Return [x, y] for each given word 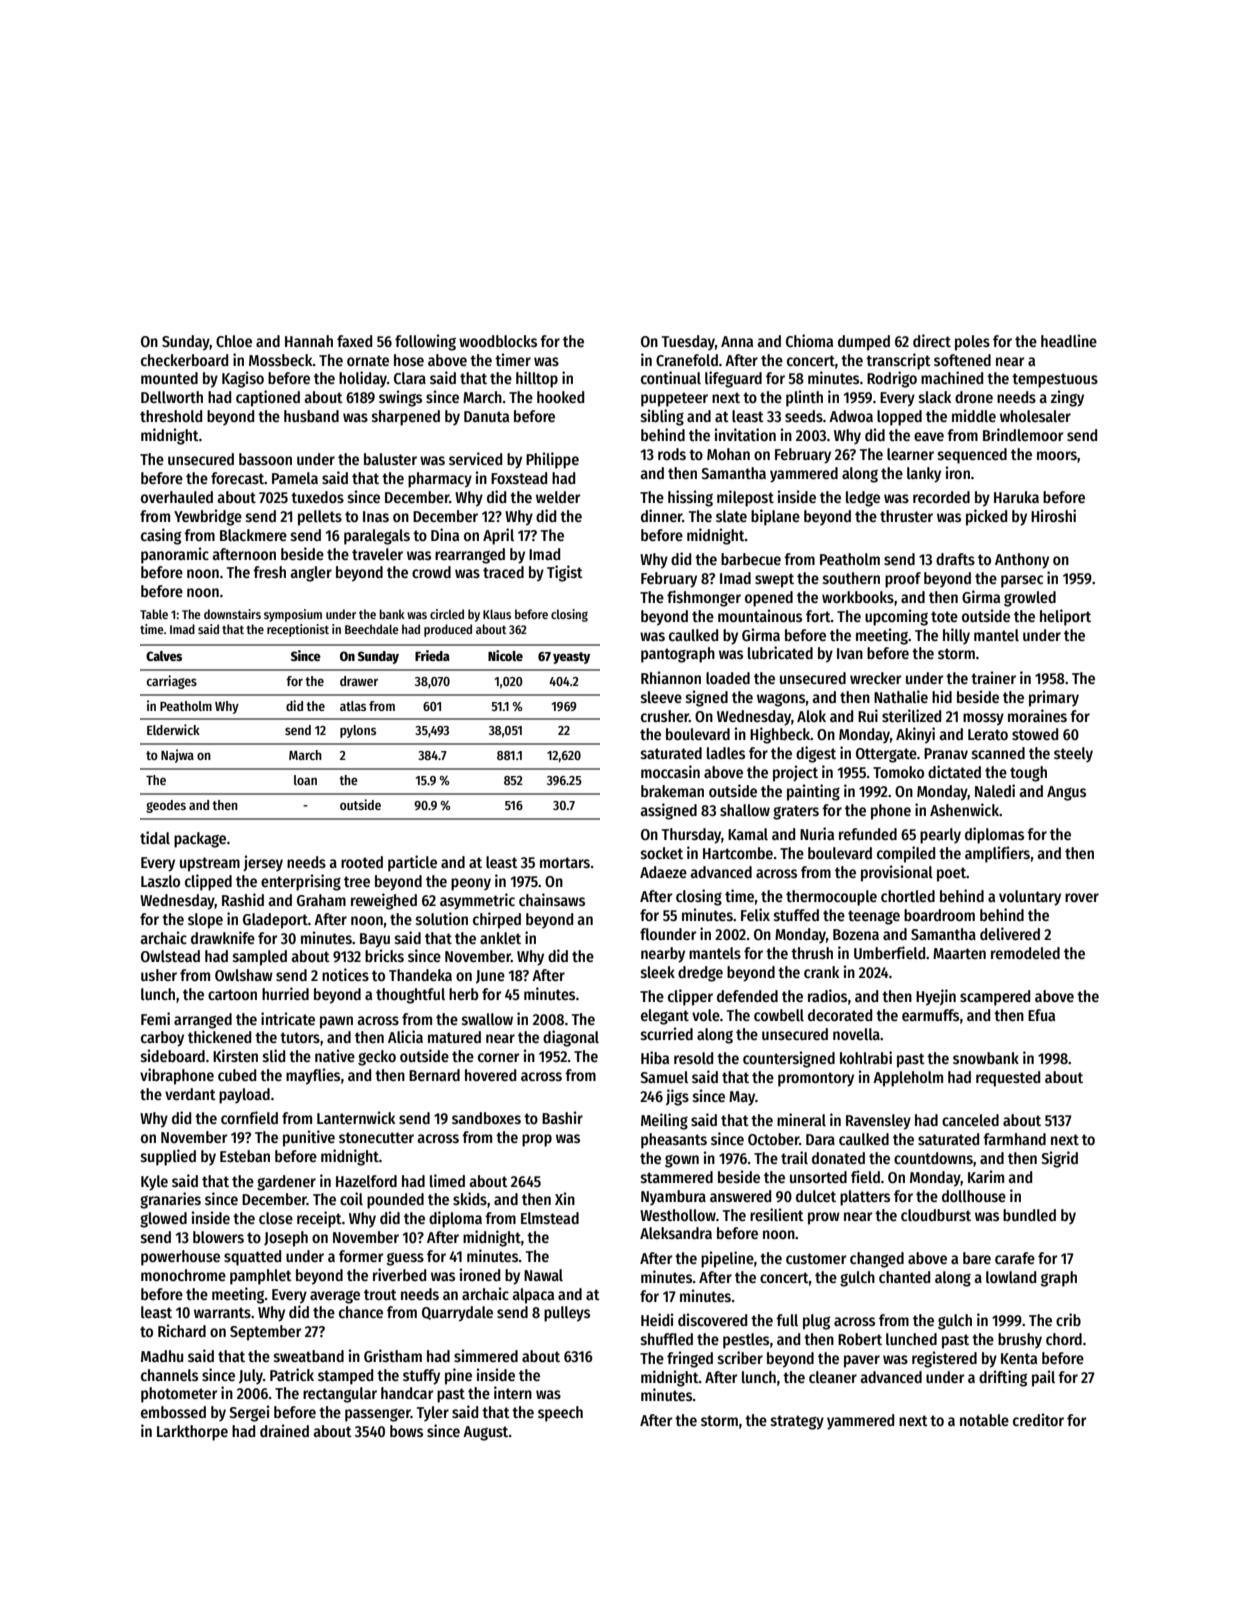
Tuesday [688, 343]
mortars [565, 863]
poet [951, 874]
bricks [384, 956]
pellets [320, 518]
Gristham [393, 1356]
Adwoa [851, 416]
